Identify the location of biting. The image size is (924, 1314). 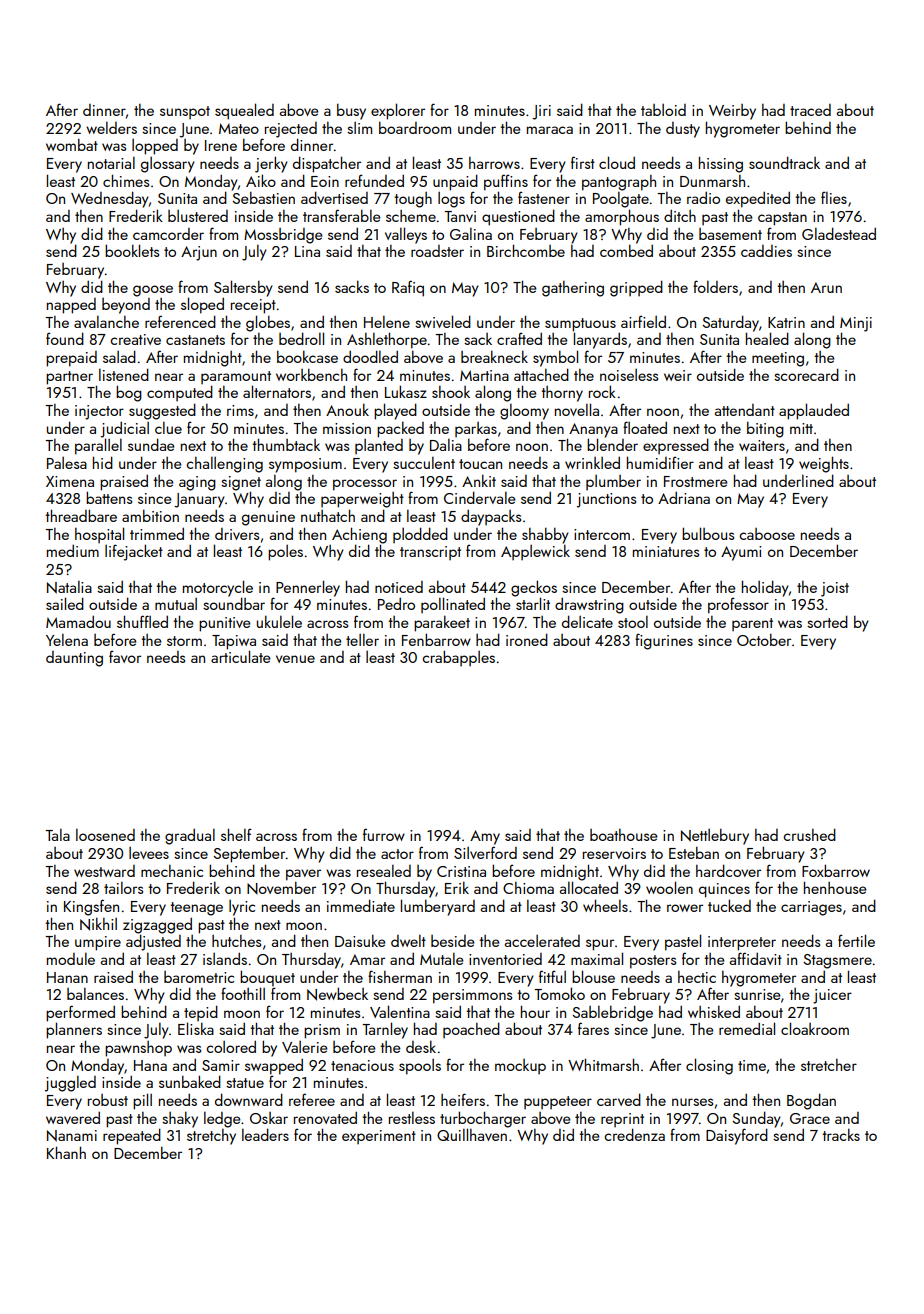
(765, 429).
